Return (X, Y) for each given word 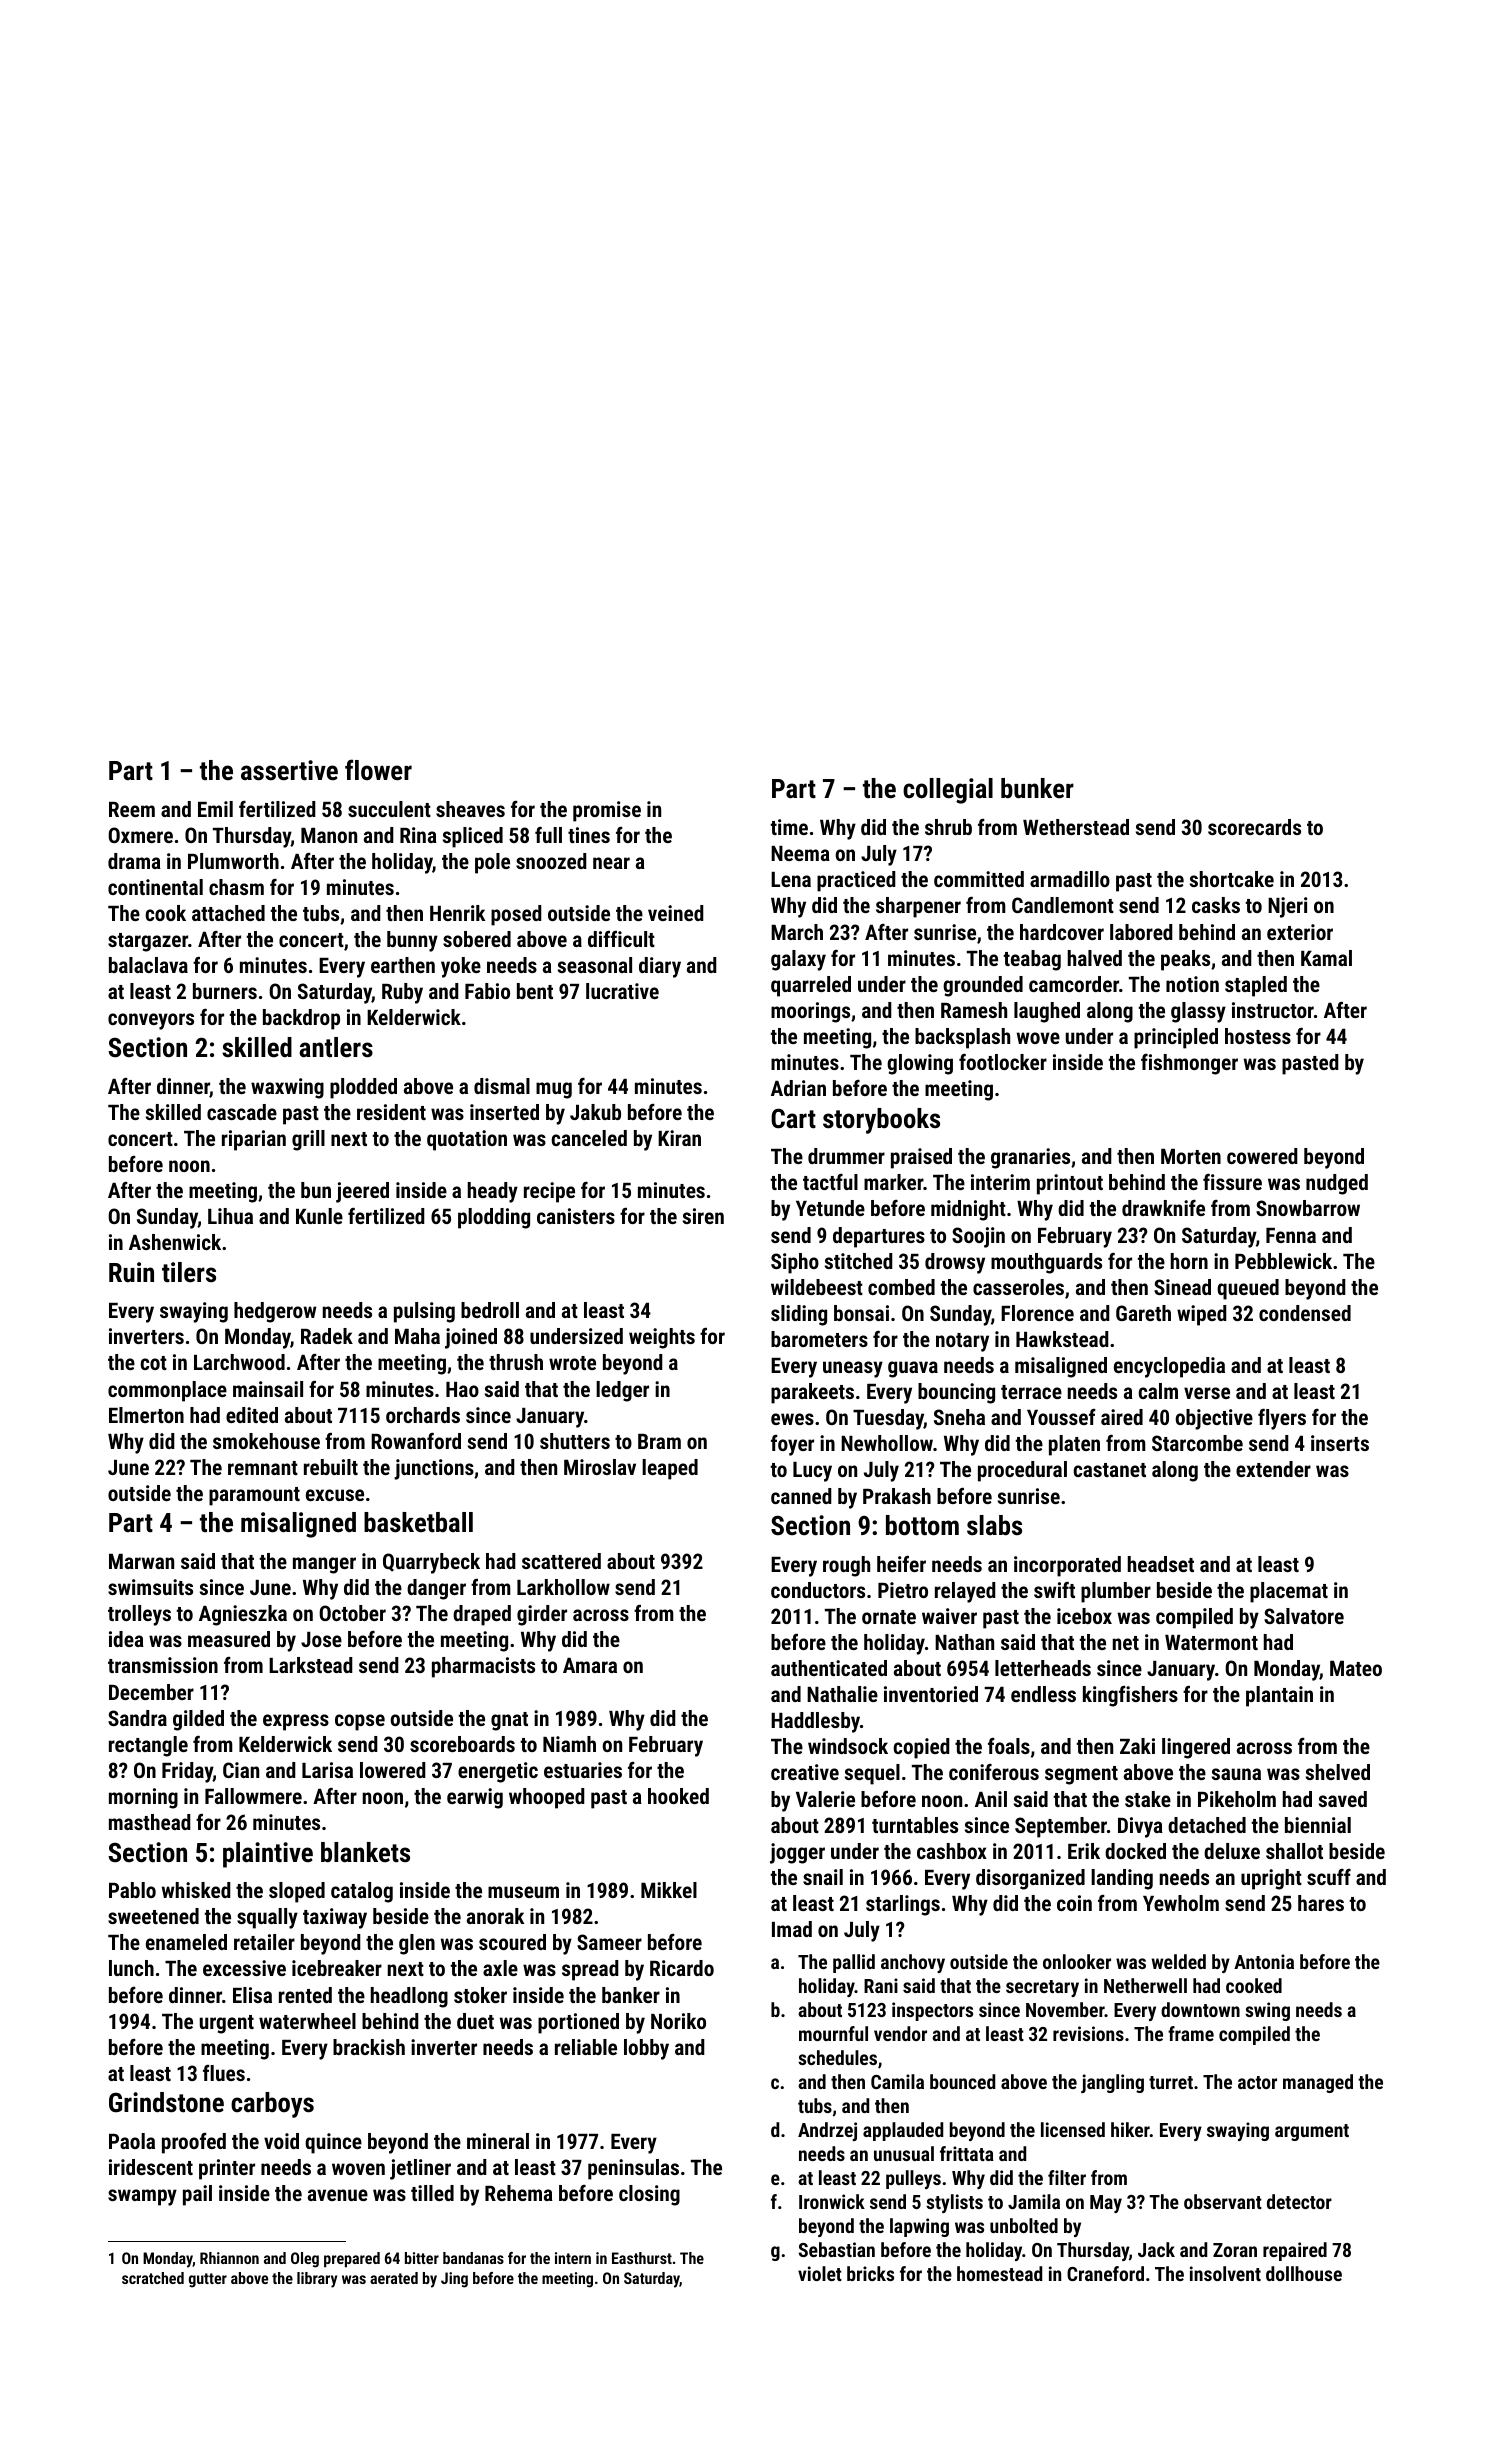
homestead (999, 2273)
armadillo (1070, 879)
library (317, 2280)
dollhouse (1304, 2273)
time (789, 827)
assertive (289, 770)
